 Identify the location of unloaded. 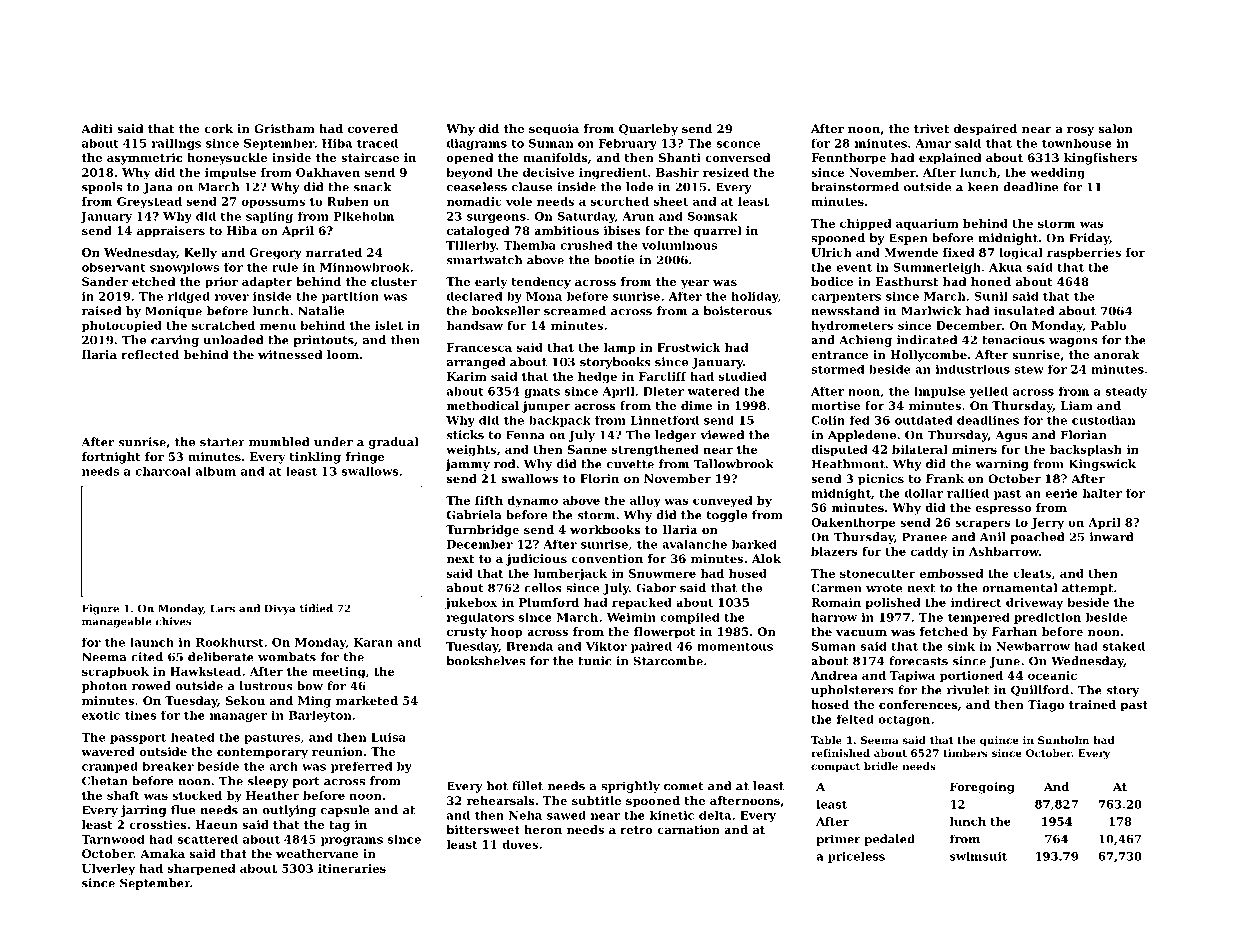
(233, 340).
